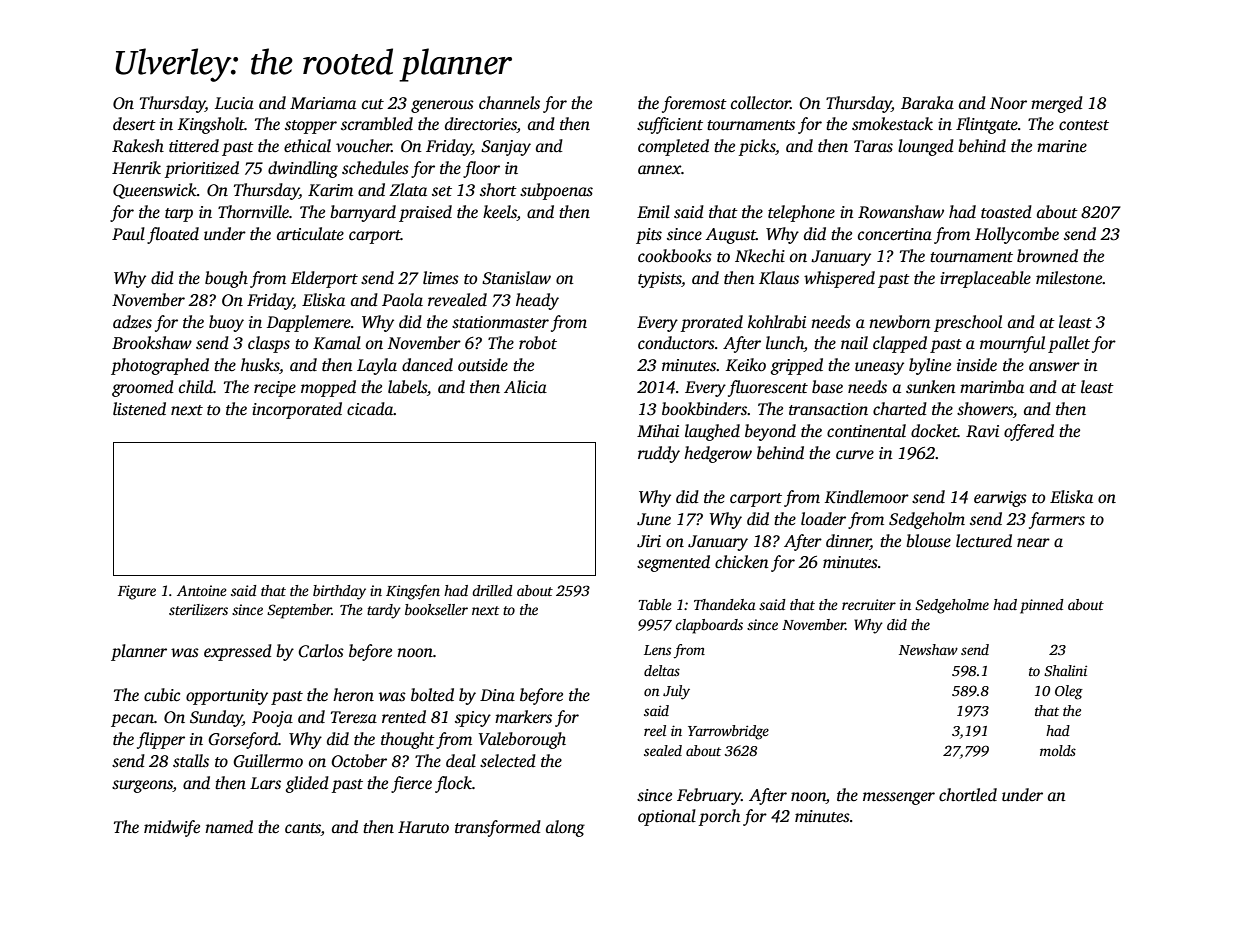 The height and width of the screenshot is (952, 1233). What do you see at coordinates (538, 343) in the screenshot?
I see `robot` at bounding box center [538, 343].
